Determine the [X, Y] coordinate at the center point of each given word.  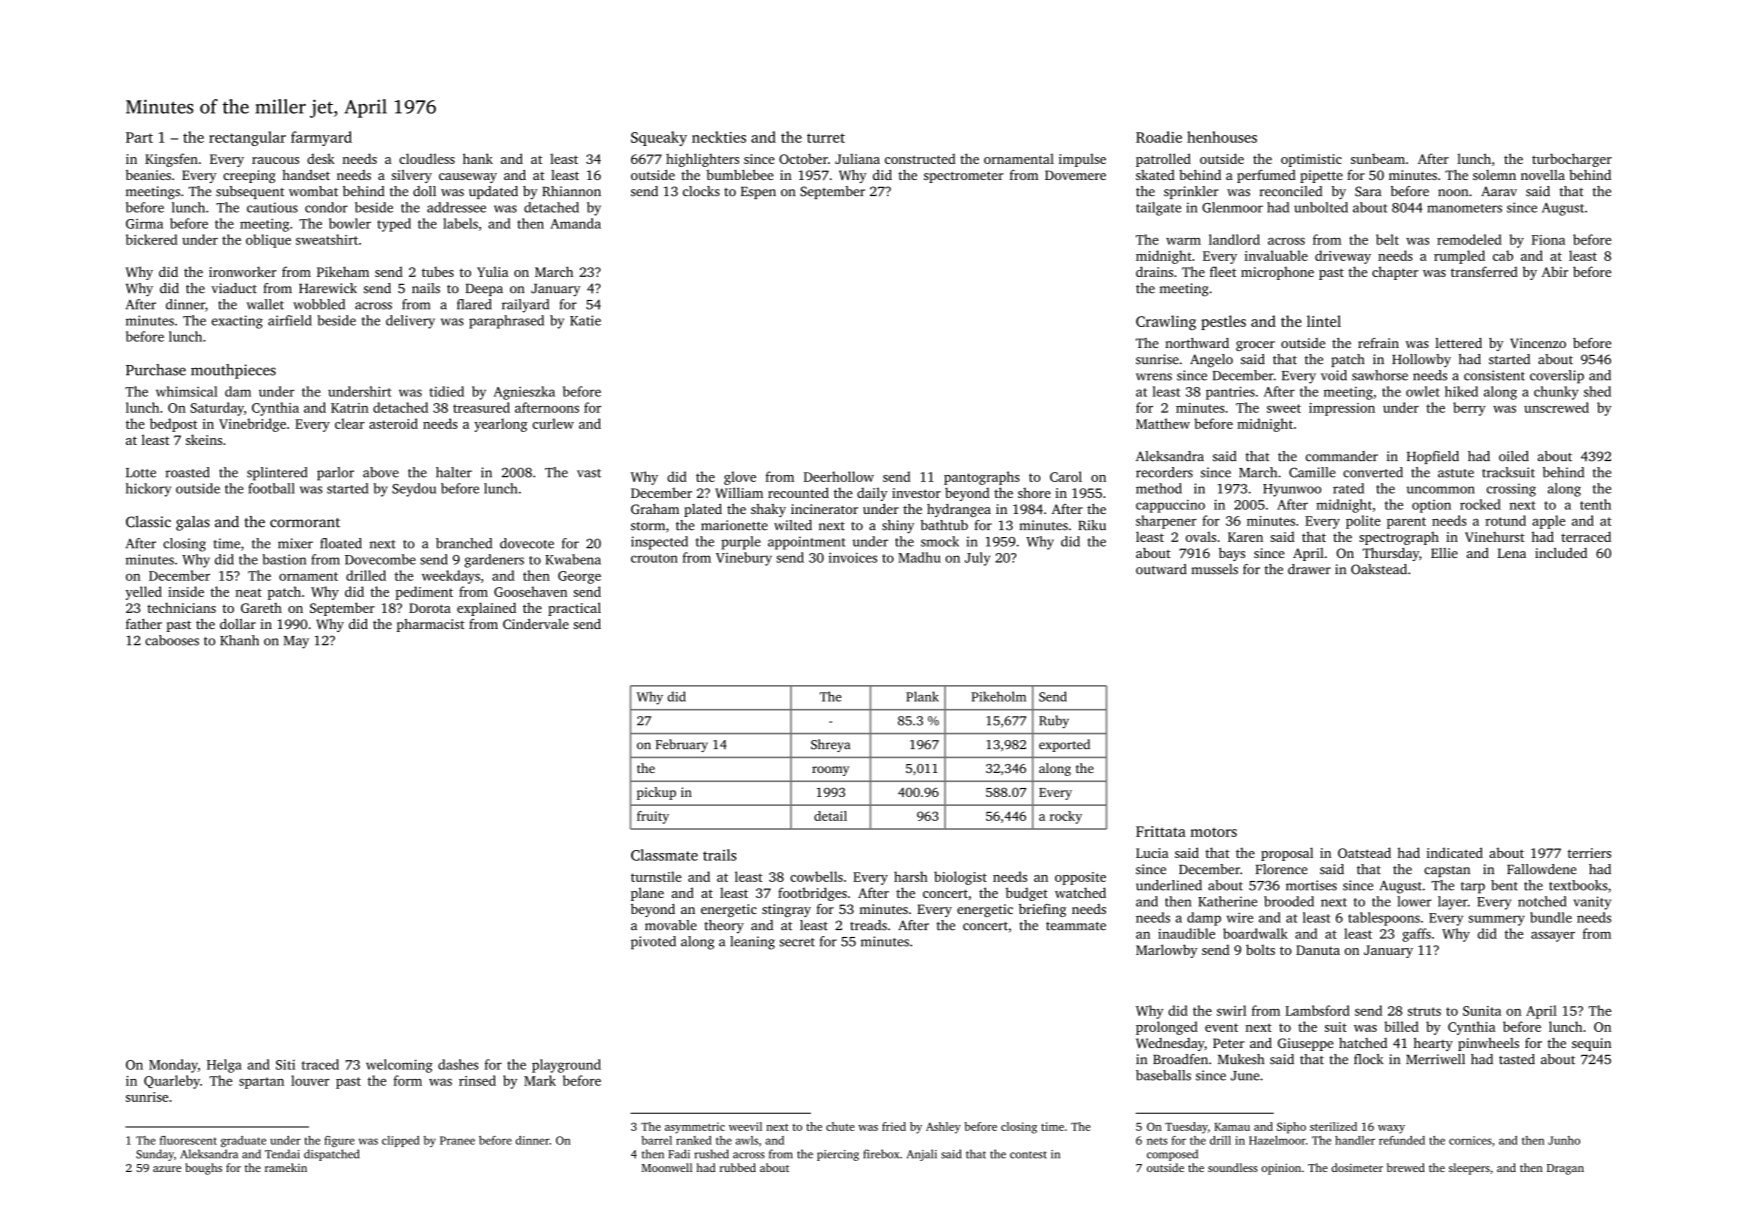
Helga [224, 1066]
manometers [1464, 208]
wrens [1154, 377]
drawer [1309, 569]
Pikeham [343, 271]
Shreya [830, 745]
